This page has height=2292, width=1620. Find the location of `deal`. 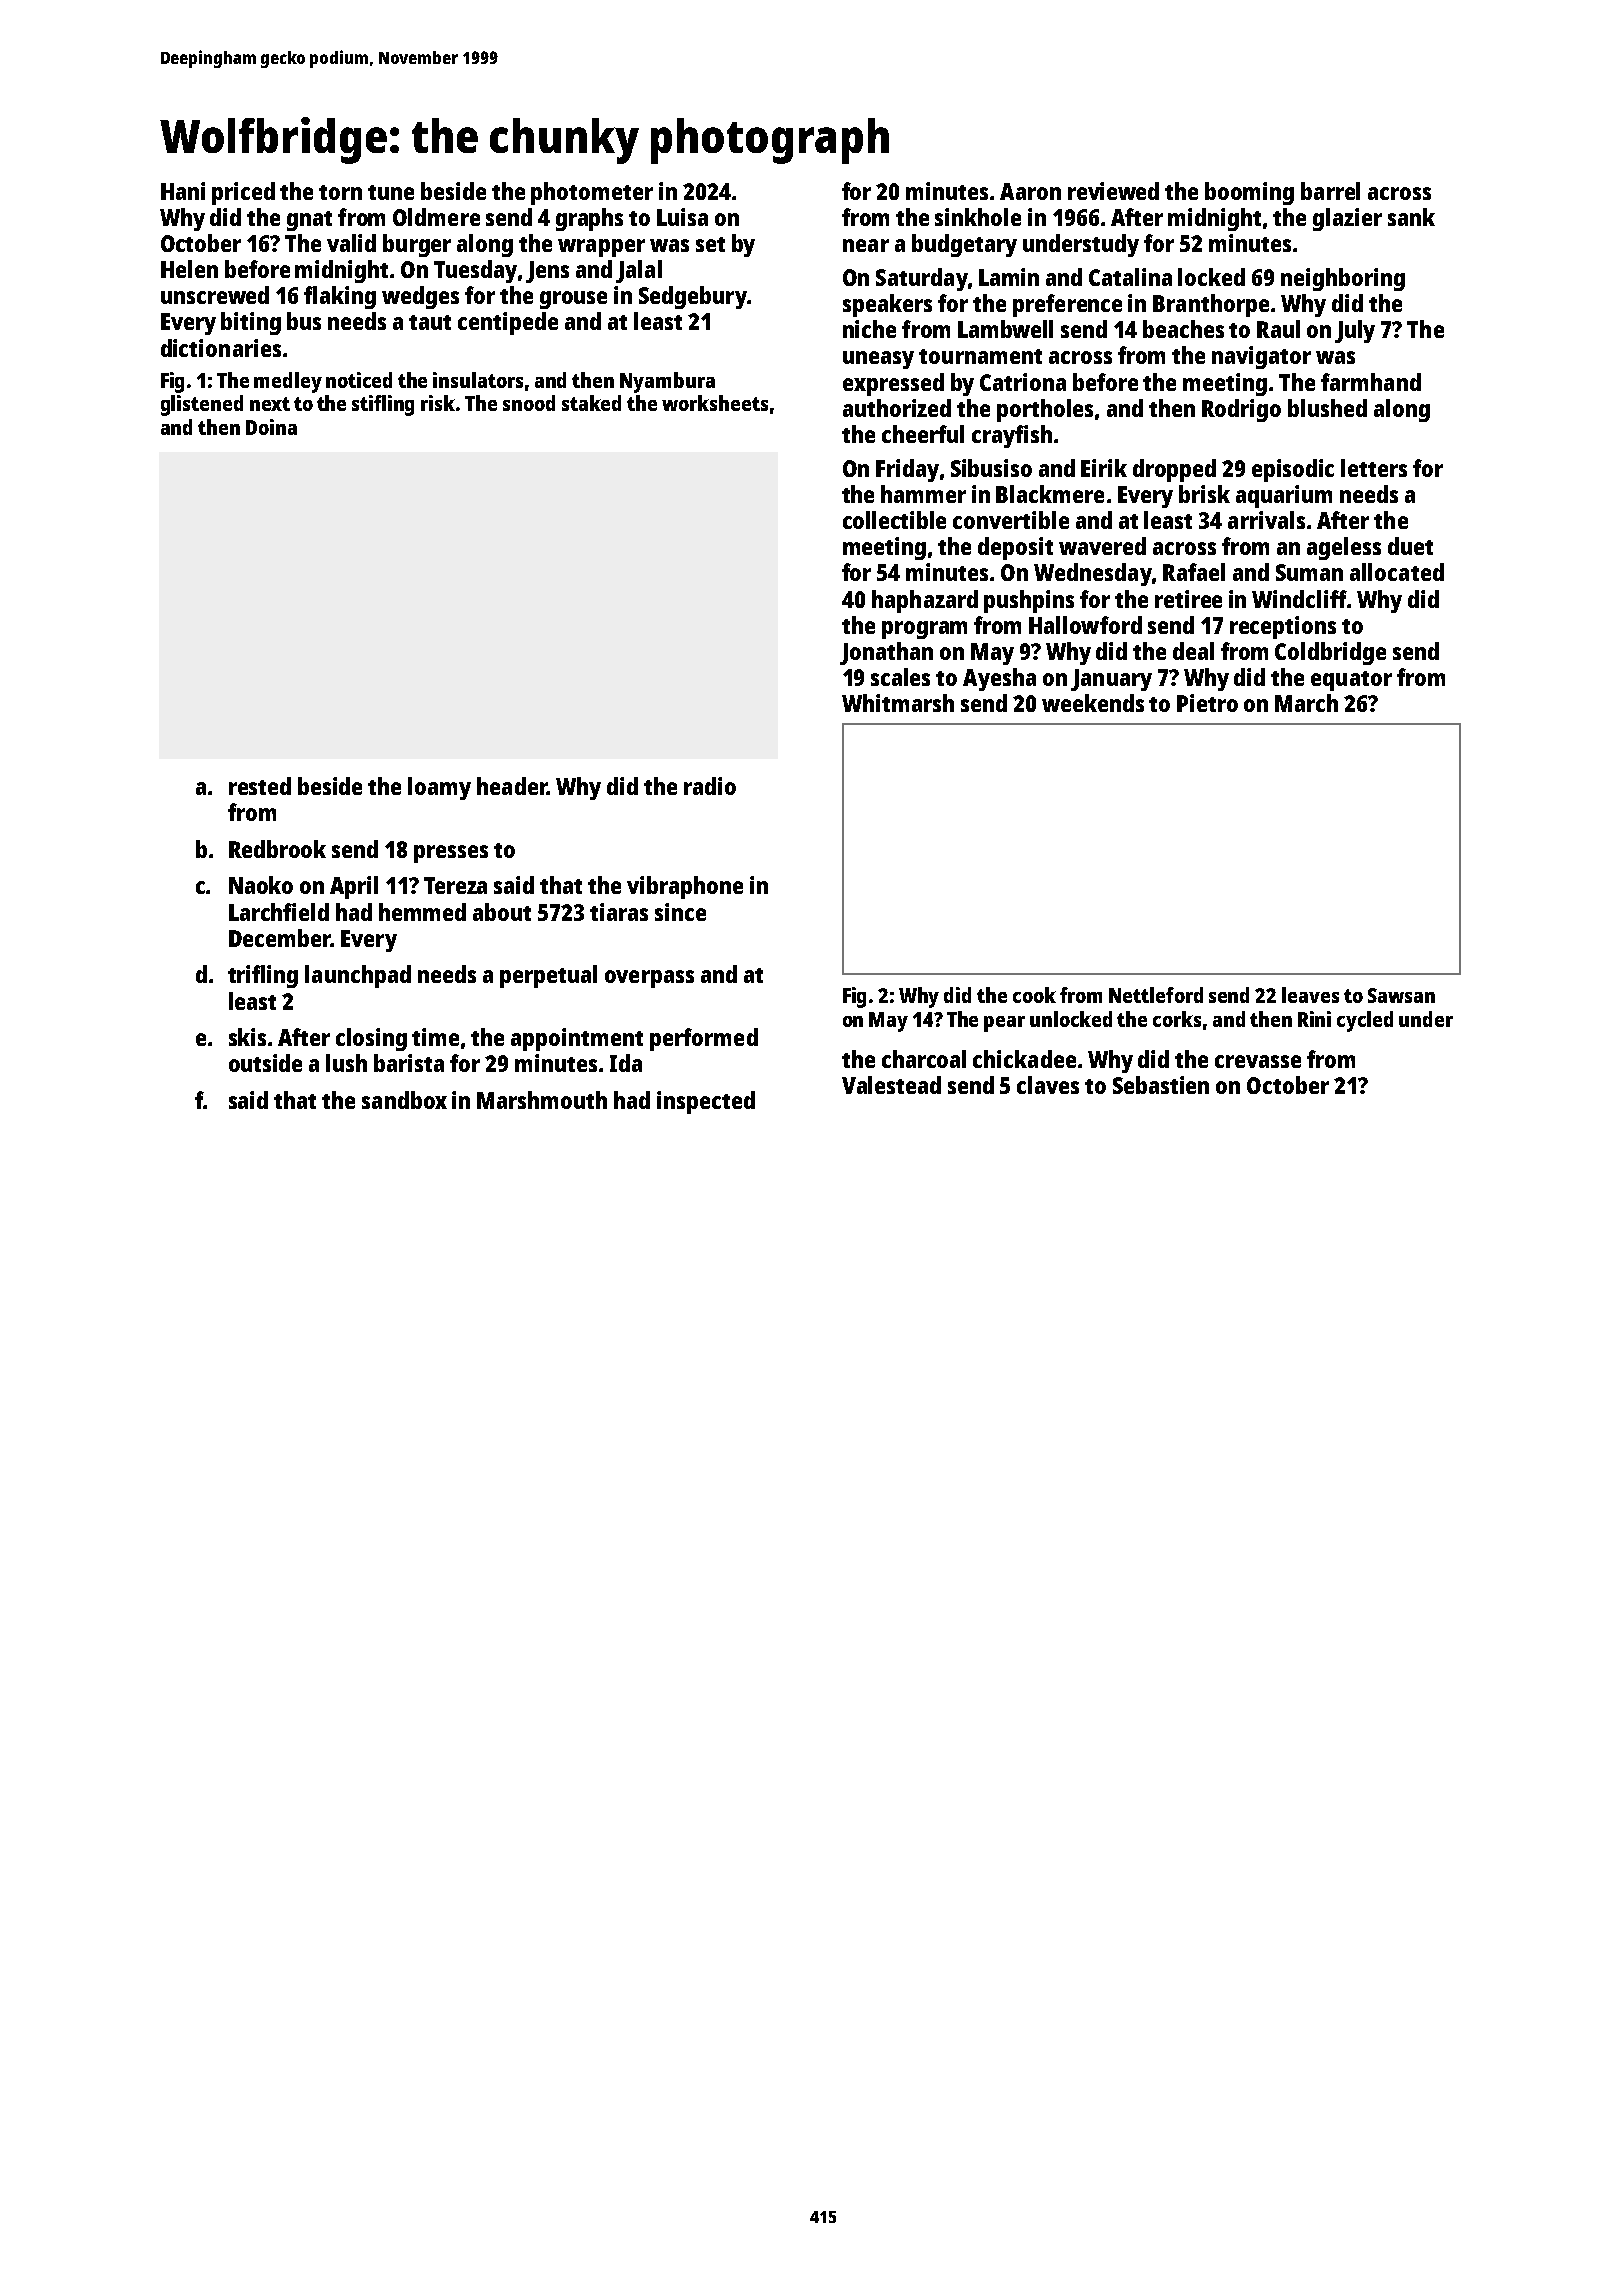

deal is located at coordinates (1193, 651).
